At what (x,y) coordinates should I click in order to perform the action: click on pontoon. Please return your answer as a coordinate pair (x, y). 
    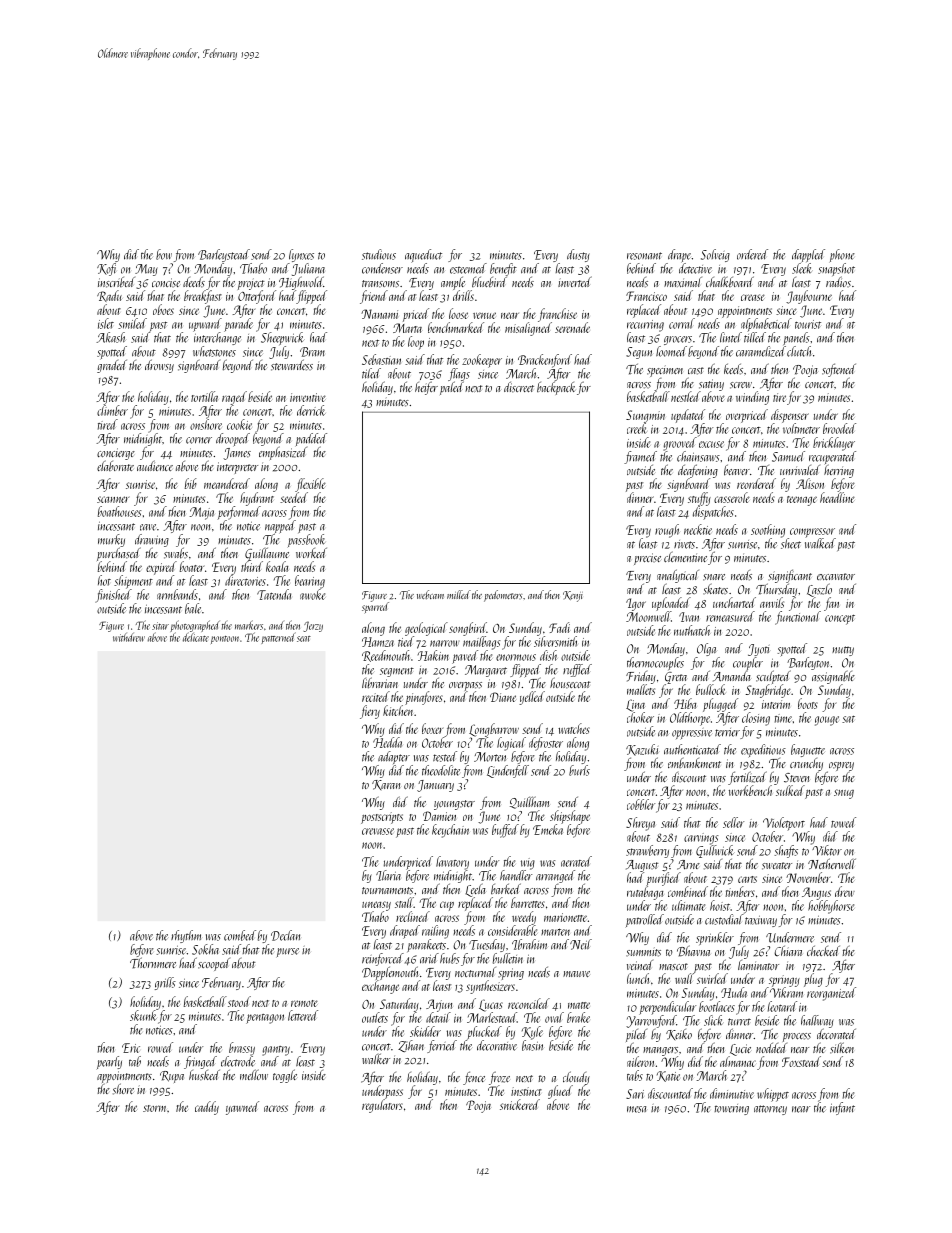
    Looking at the image, I should click on (225, 640).
